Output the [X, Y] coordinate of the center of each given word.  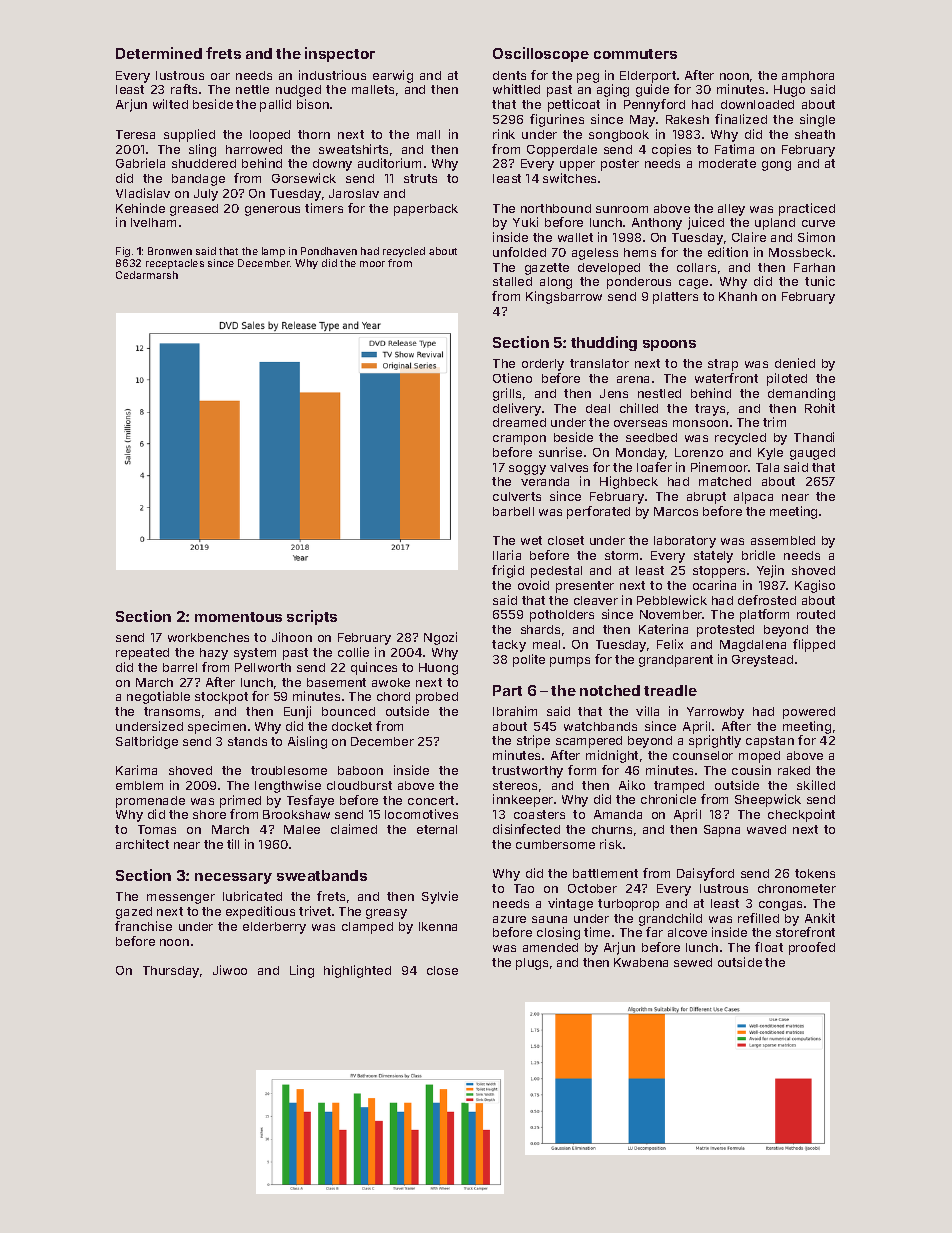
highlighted [357, 971]
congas [780, 906]
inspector [340, 54]
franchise [143, 926]
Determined [159, 53]
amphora [808, 77]
